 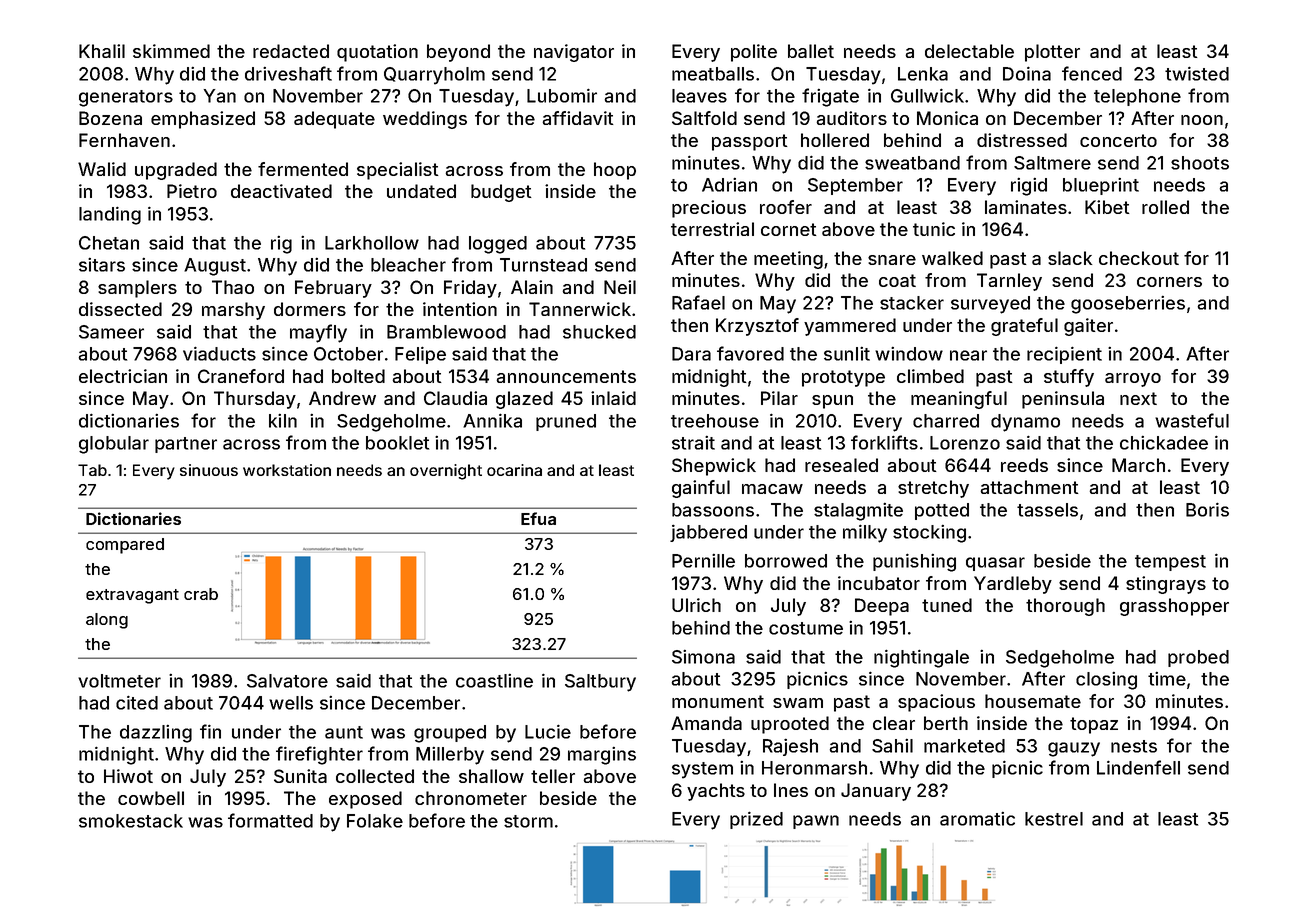 What do you see at coordinates (965, 443) in the screenshot?
I see `Lorenzo` at bounding box center [965, 443].
